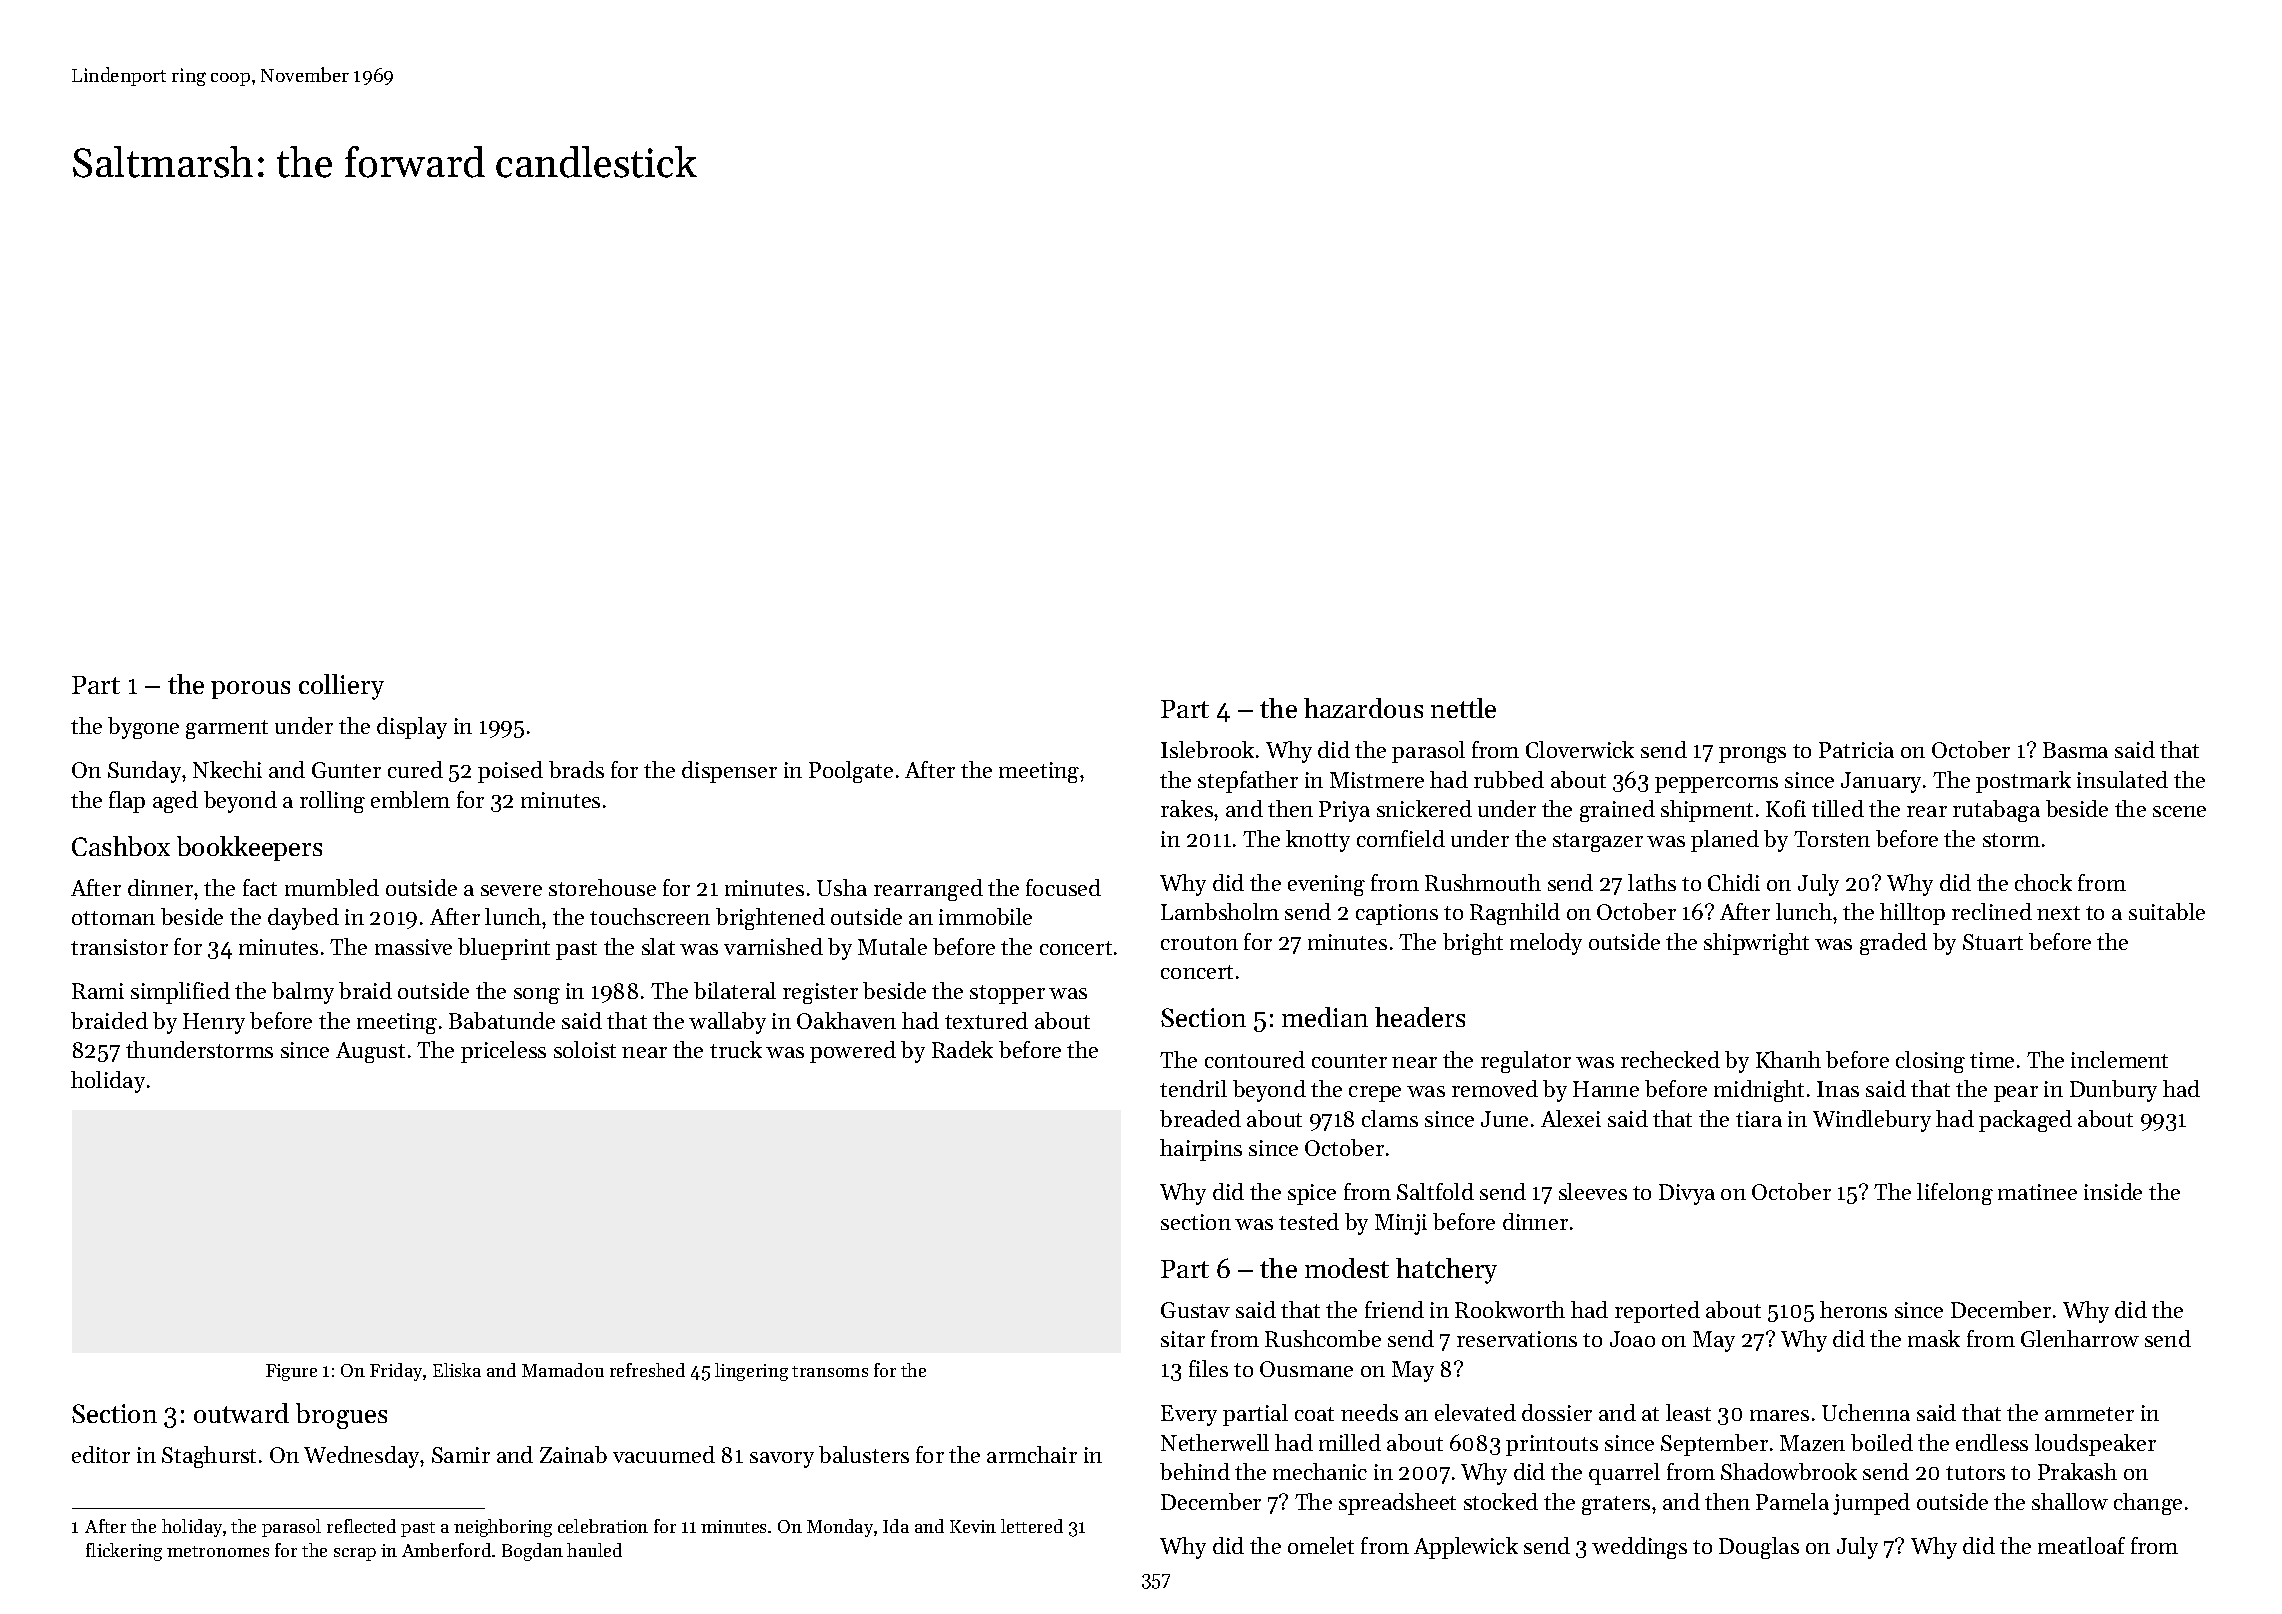 The image size is (2282, 1614). What do you see at coordinates (985, 916) in the page?
I see `immobile` at bounding box center [985, 916].
